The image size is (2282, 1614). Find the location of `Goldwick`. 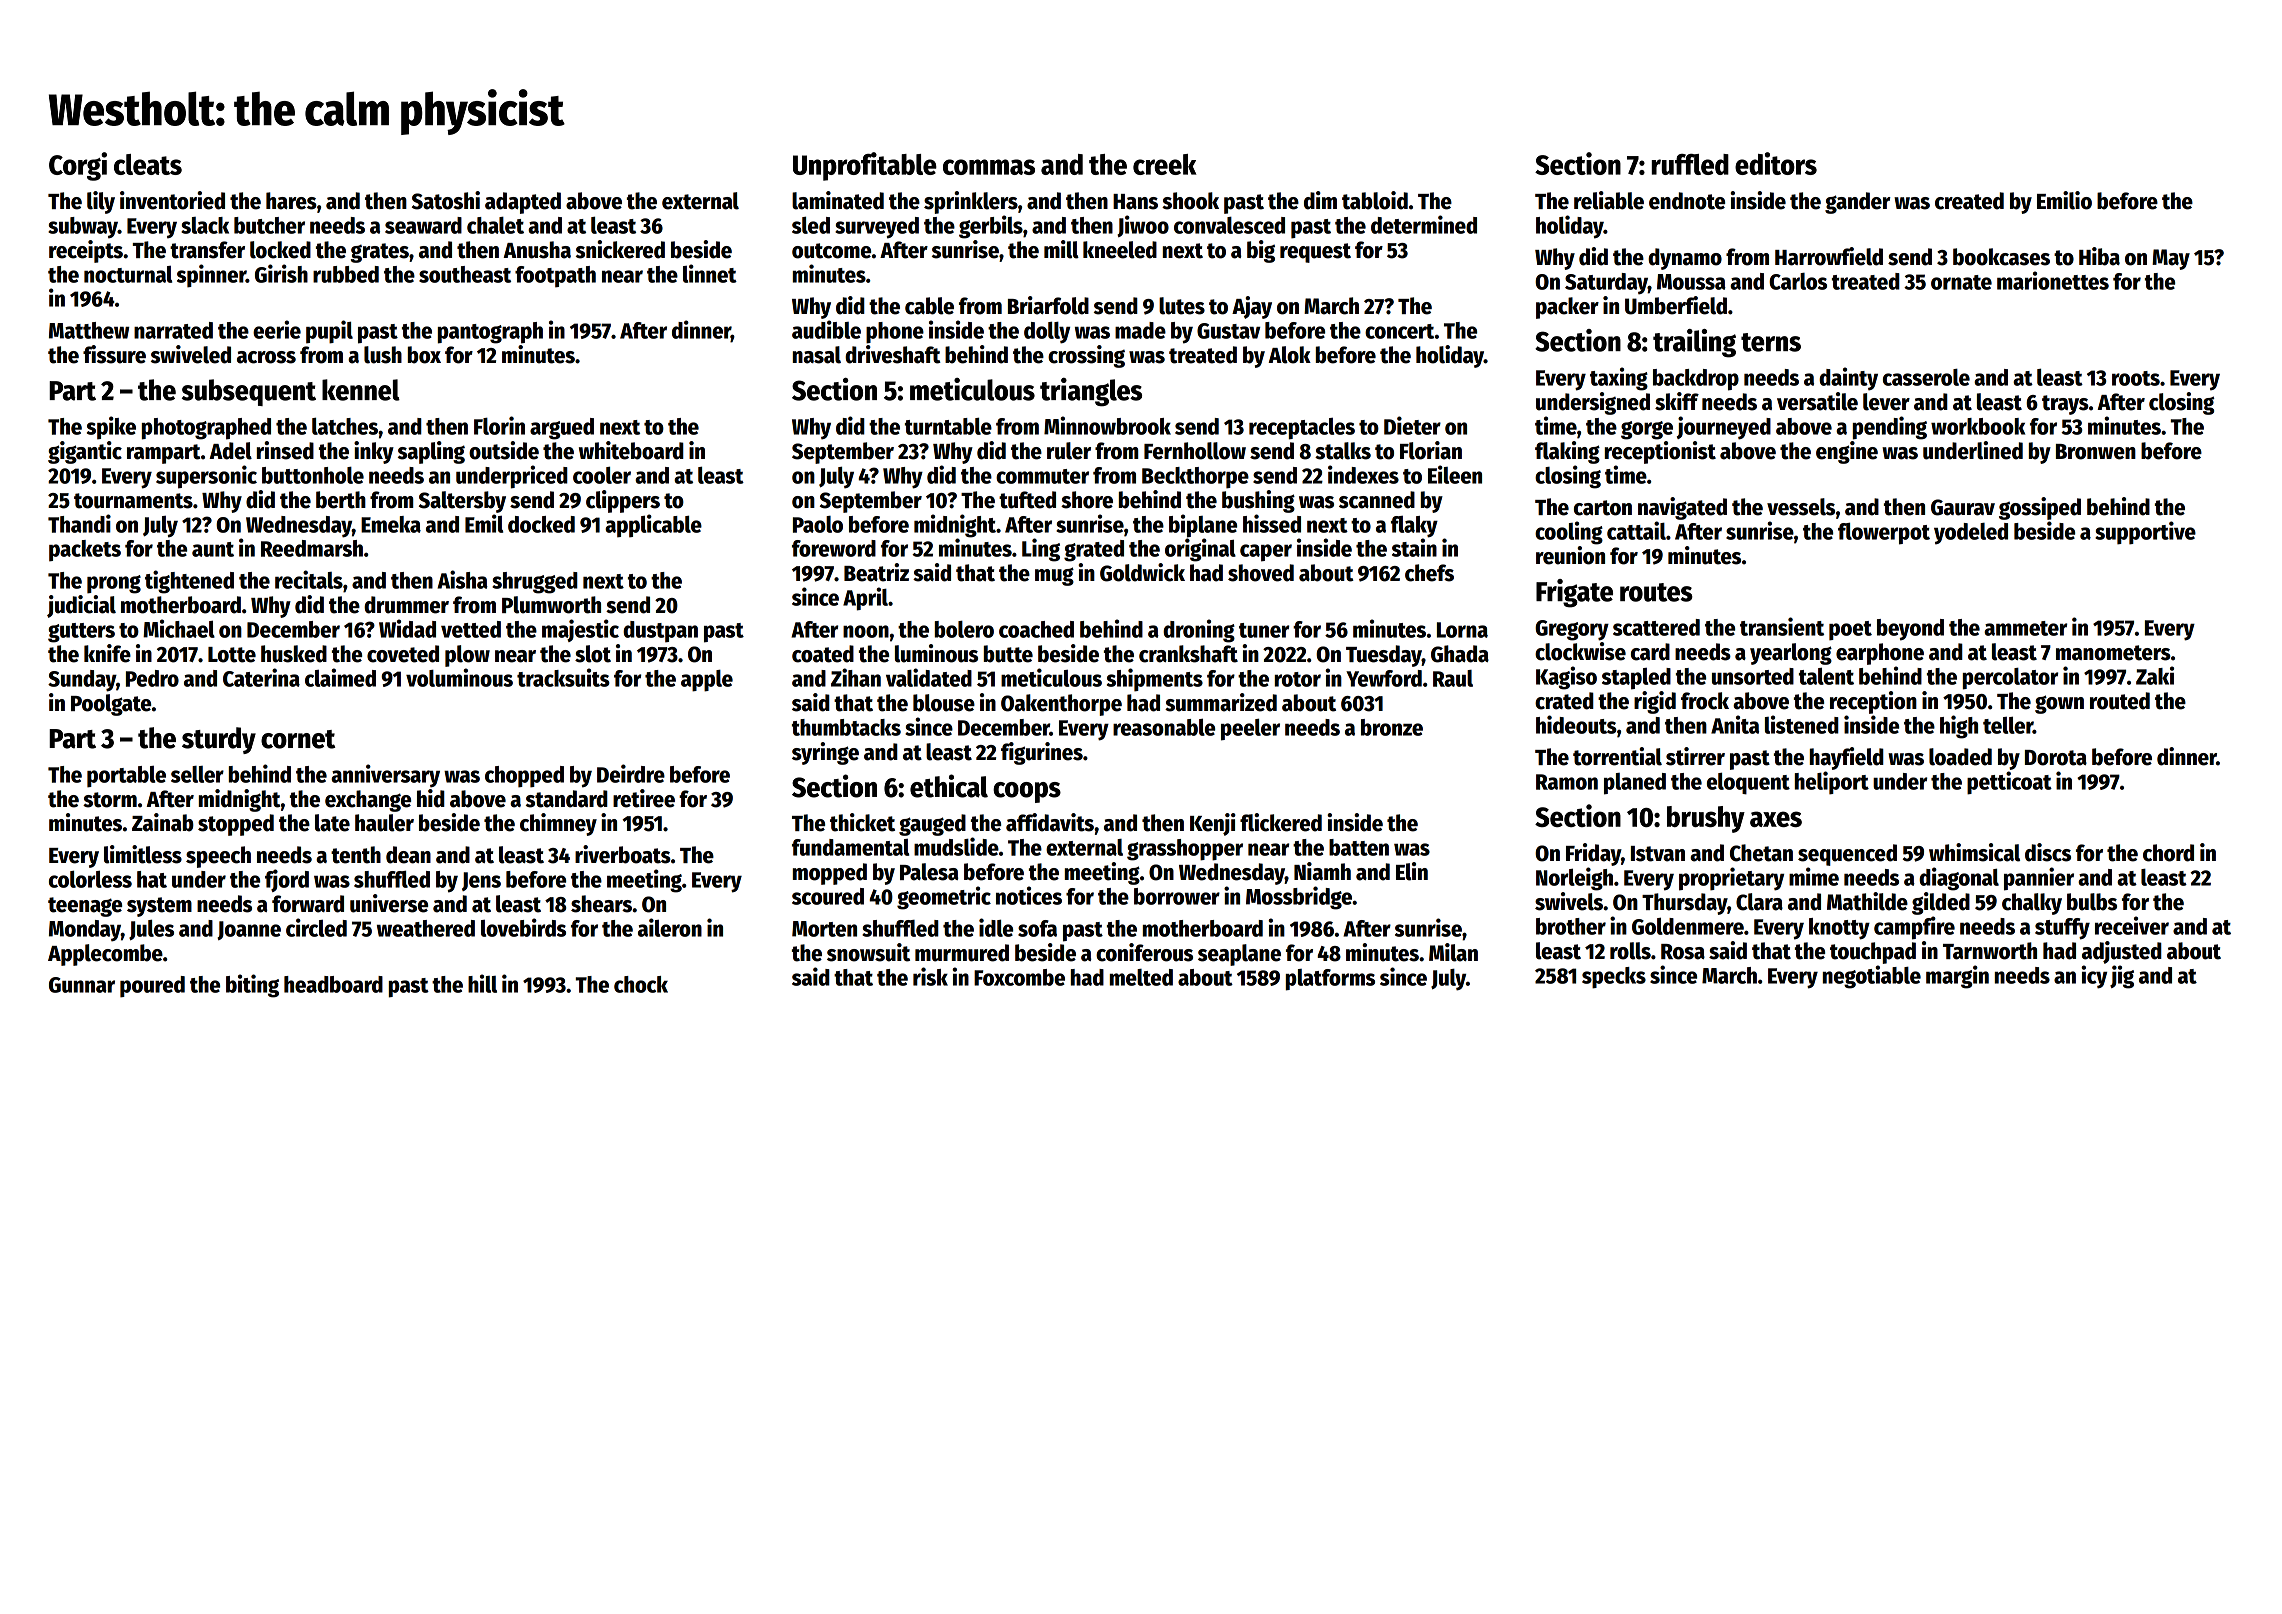

Goldwick is located at coordinates (1142, 572).
